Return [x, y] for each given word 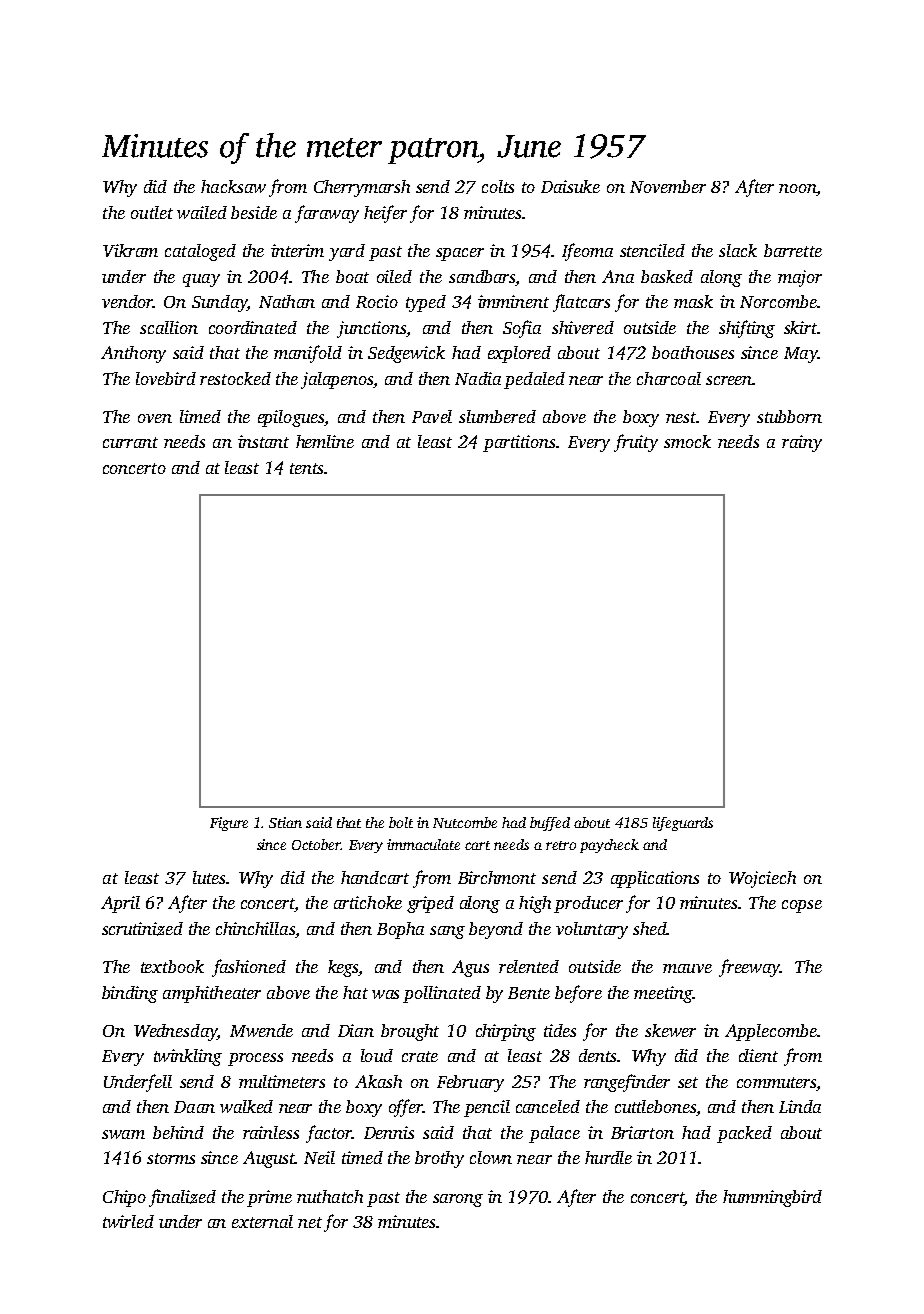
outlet [152, 212]
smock [687, 441]
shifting [747, 329]
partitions [519, 443]
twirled [128, 1221]
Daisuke [570, 186]
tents [306, 468]
